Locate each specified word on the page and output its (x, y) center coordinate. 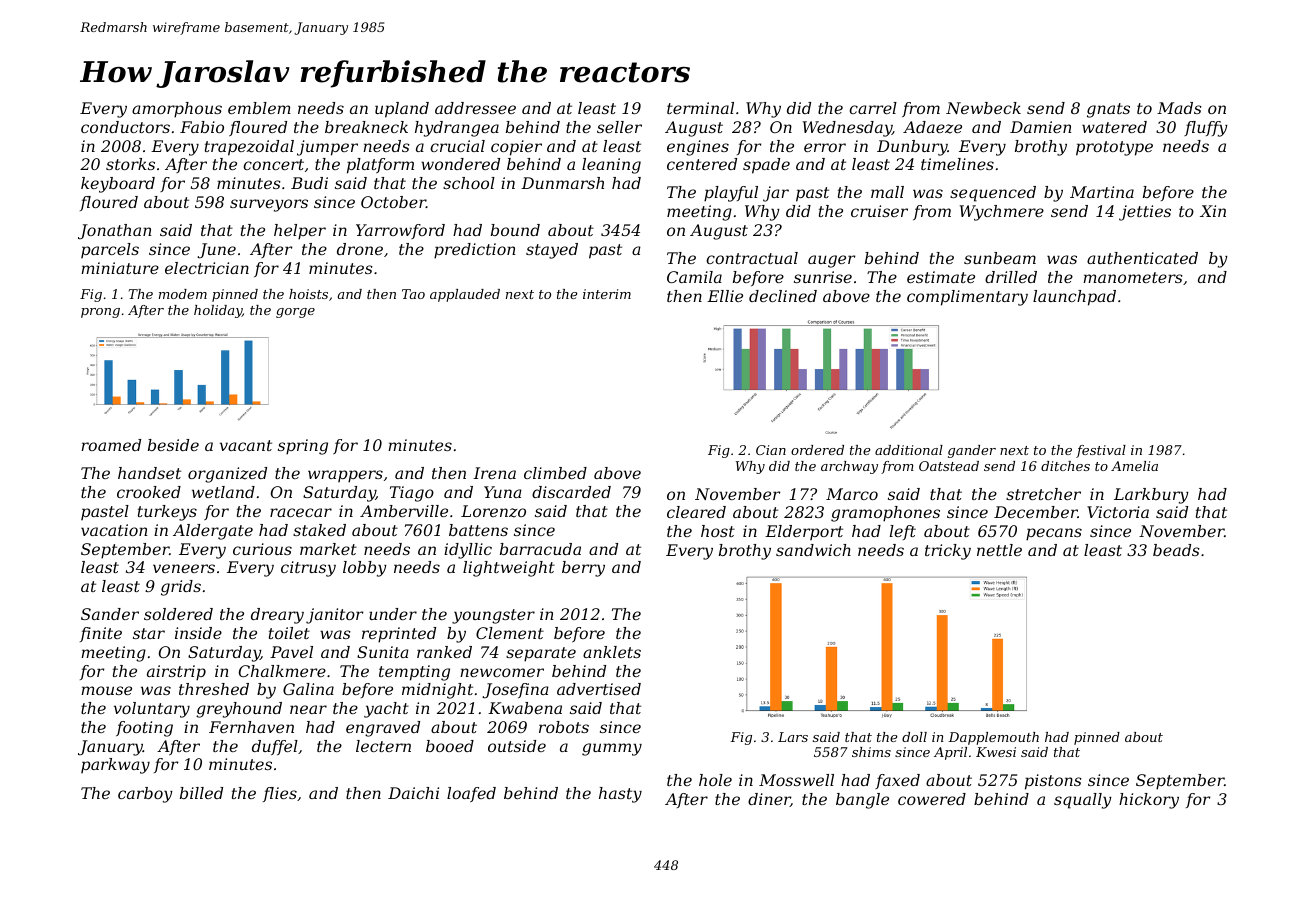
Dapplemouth (993, 738)
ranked (444, 652)
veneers (184, 568)
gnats (1108, 110)
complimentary (967, 298)
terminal (700, 108)
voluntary (152, 710)
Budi (309, 183)
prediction (475, 251)
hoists (308, 294)
